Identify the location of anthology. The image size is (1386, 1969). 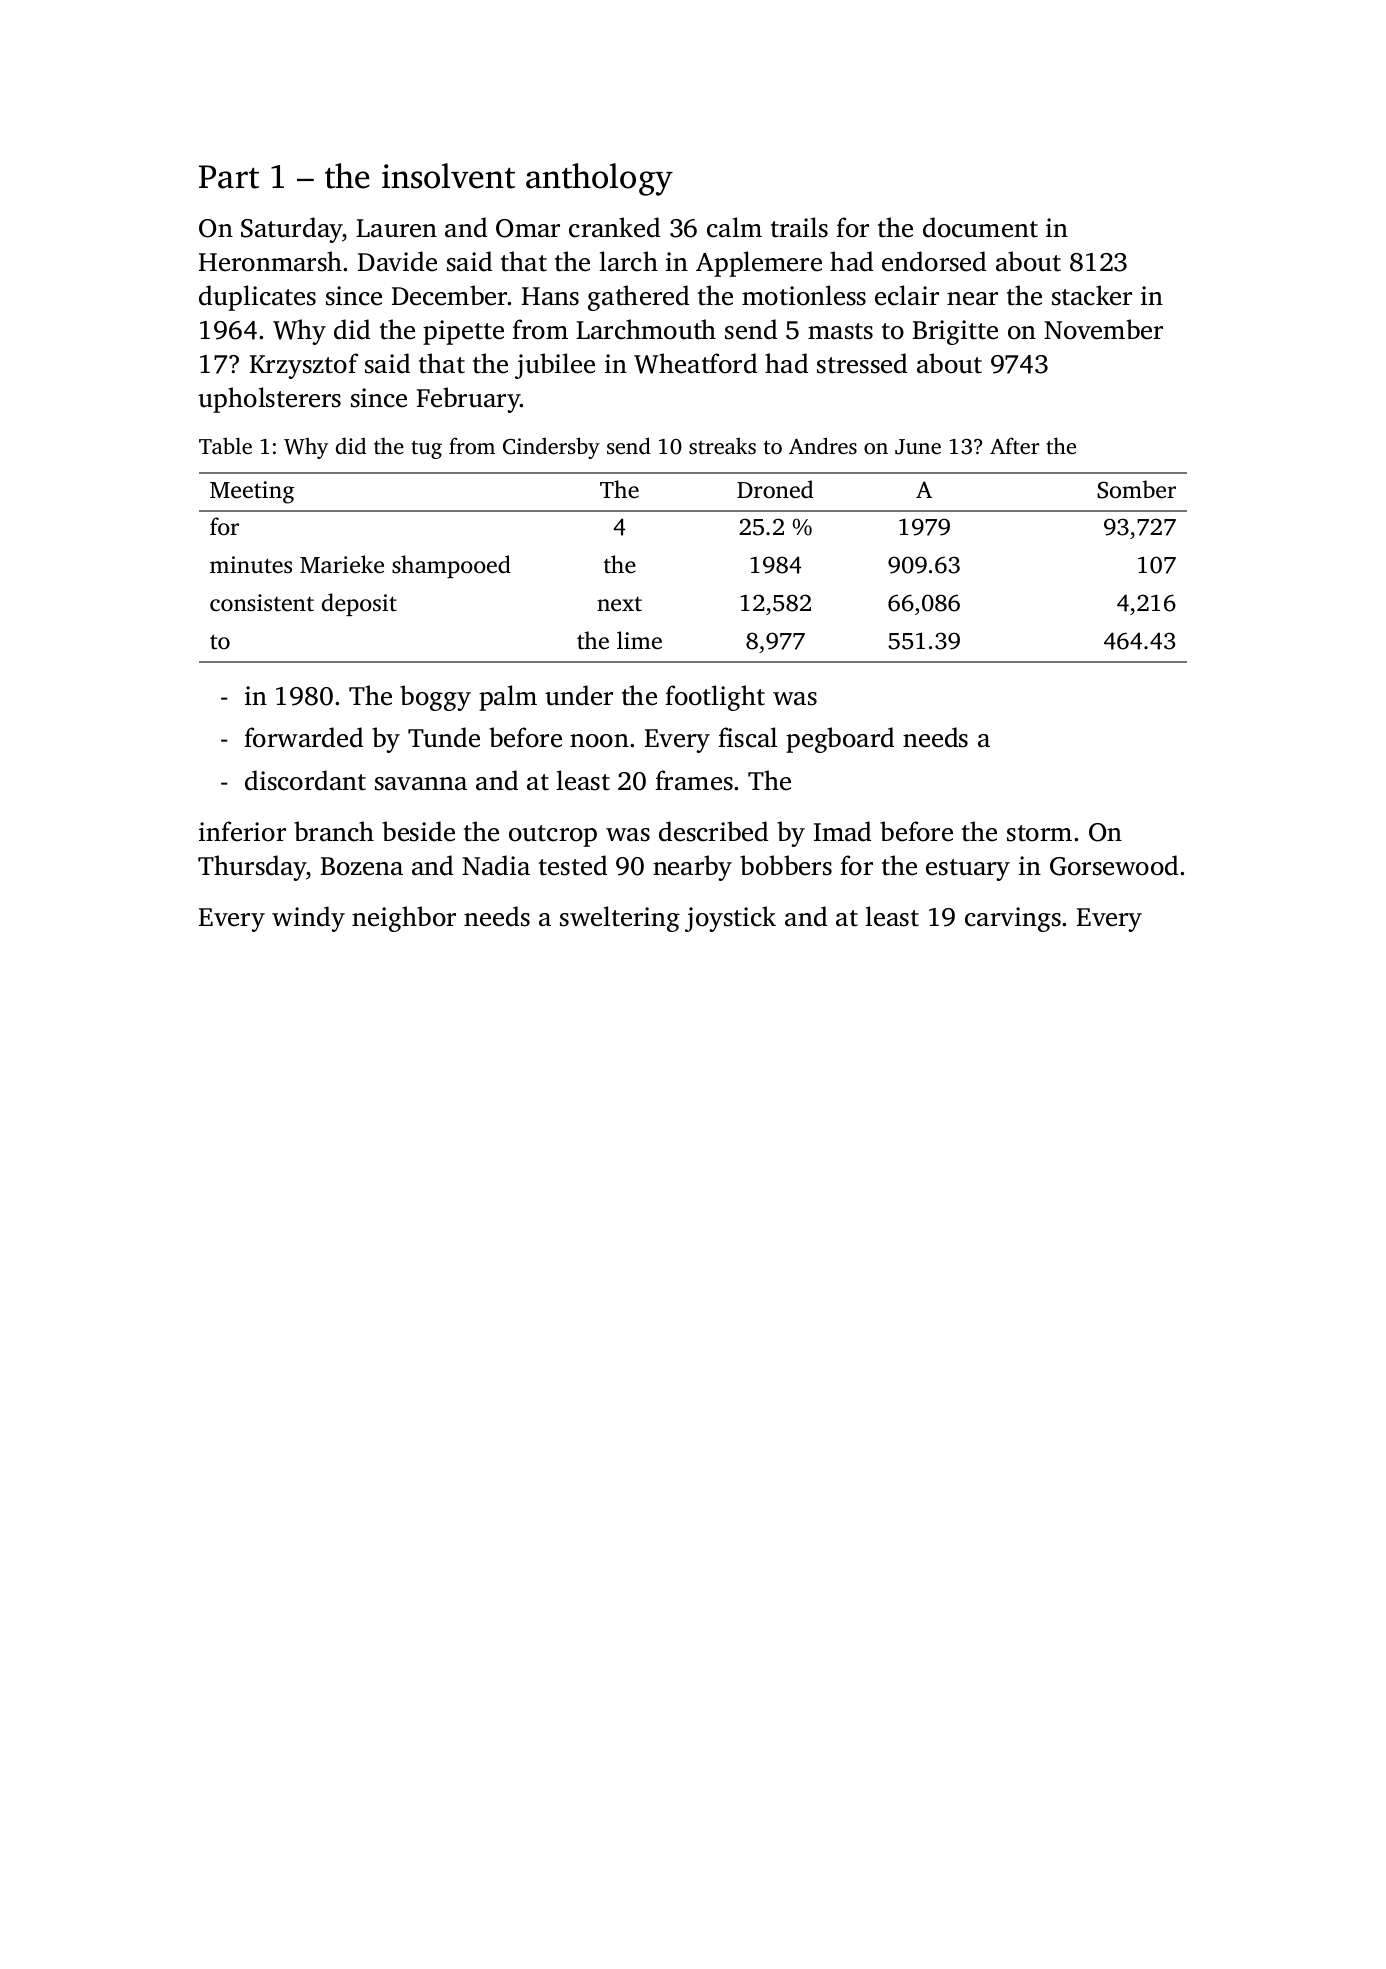
(599, 179).
